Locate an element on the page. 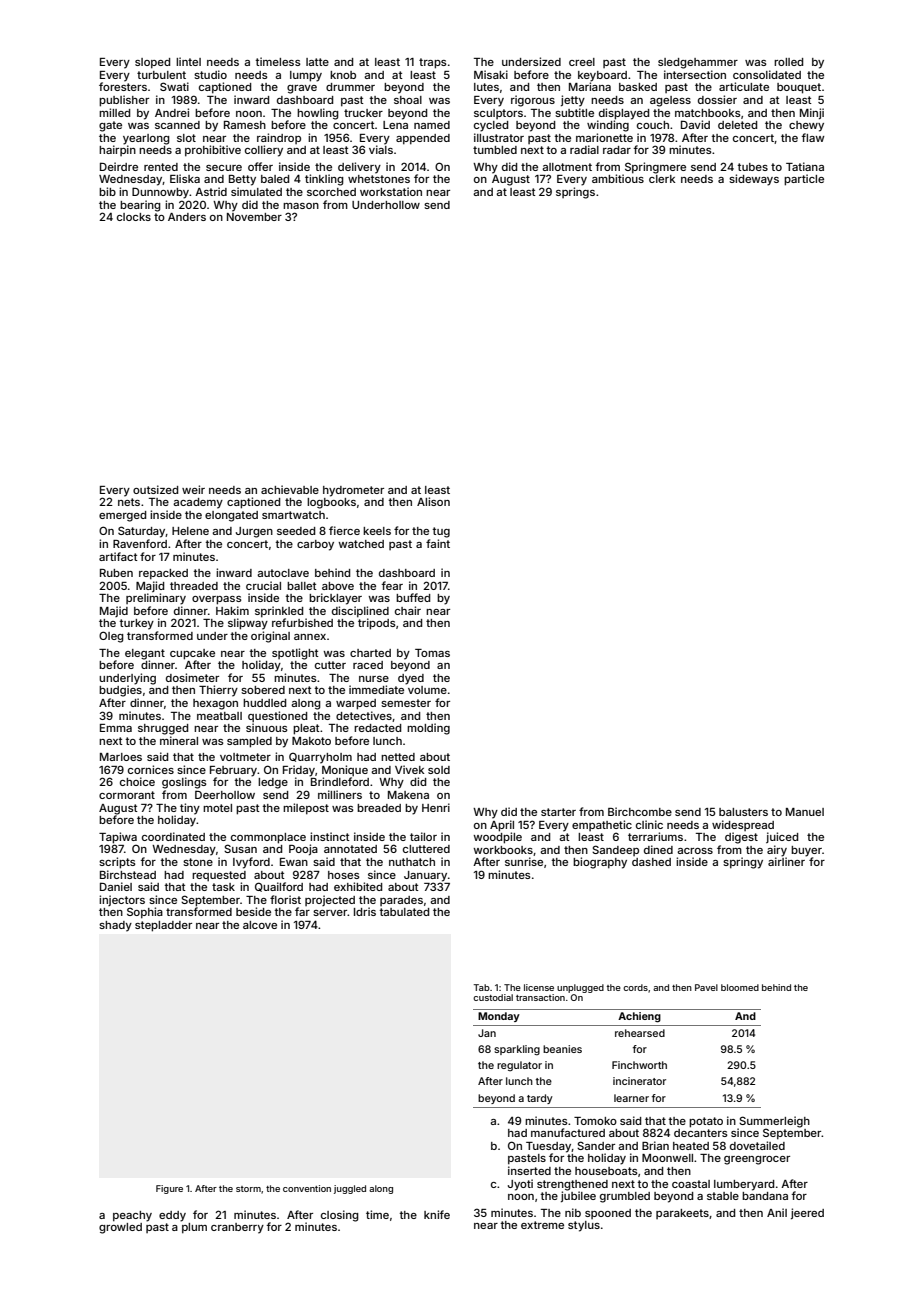  sloped is located at coordinates (152, 63).
